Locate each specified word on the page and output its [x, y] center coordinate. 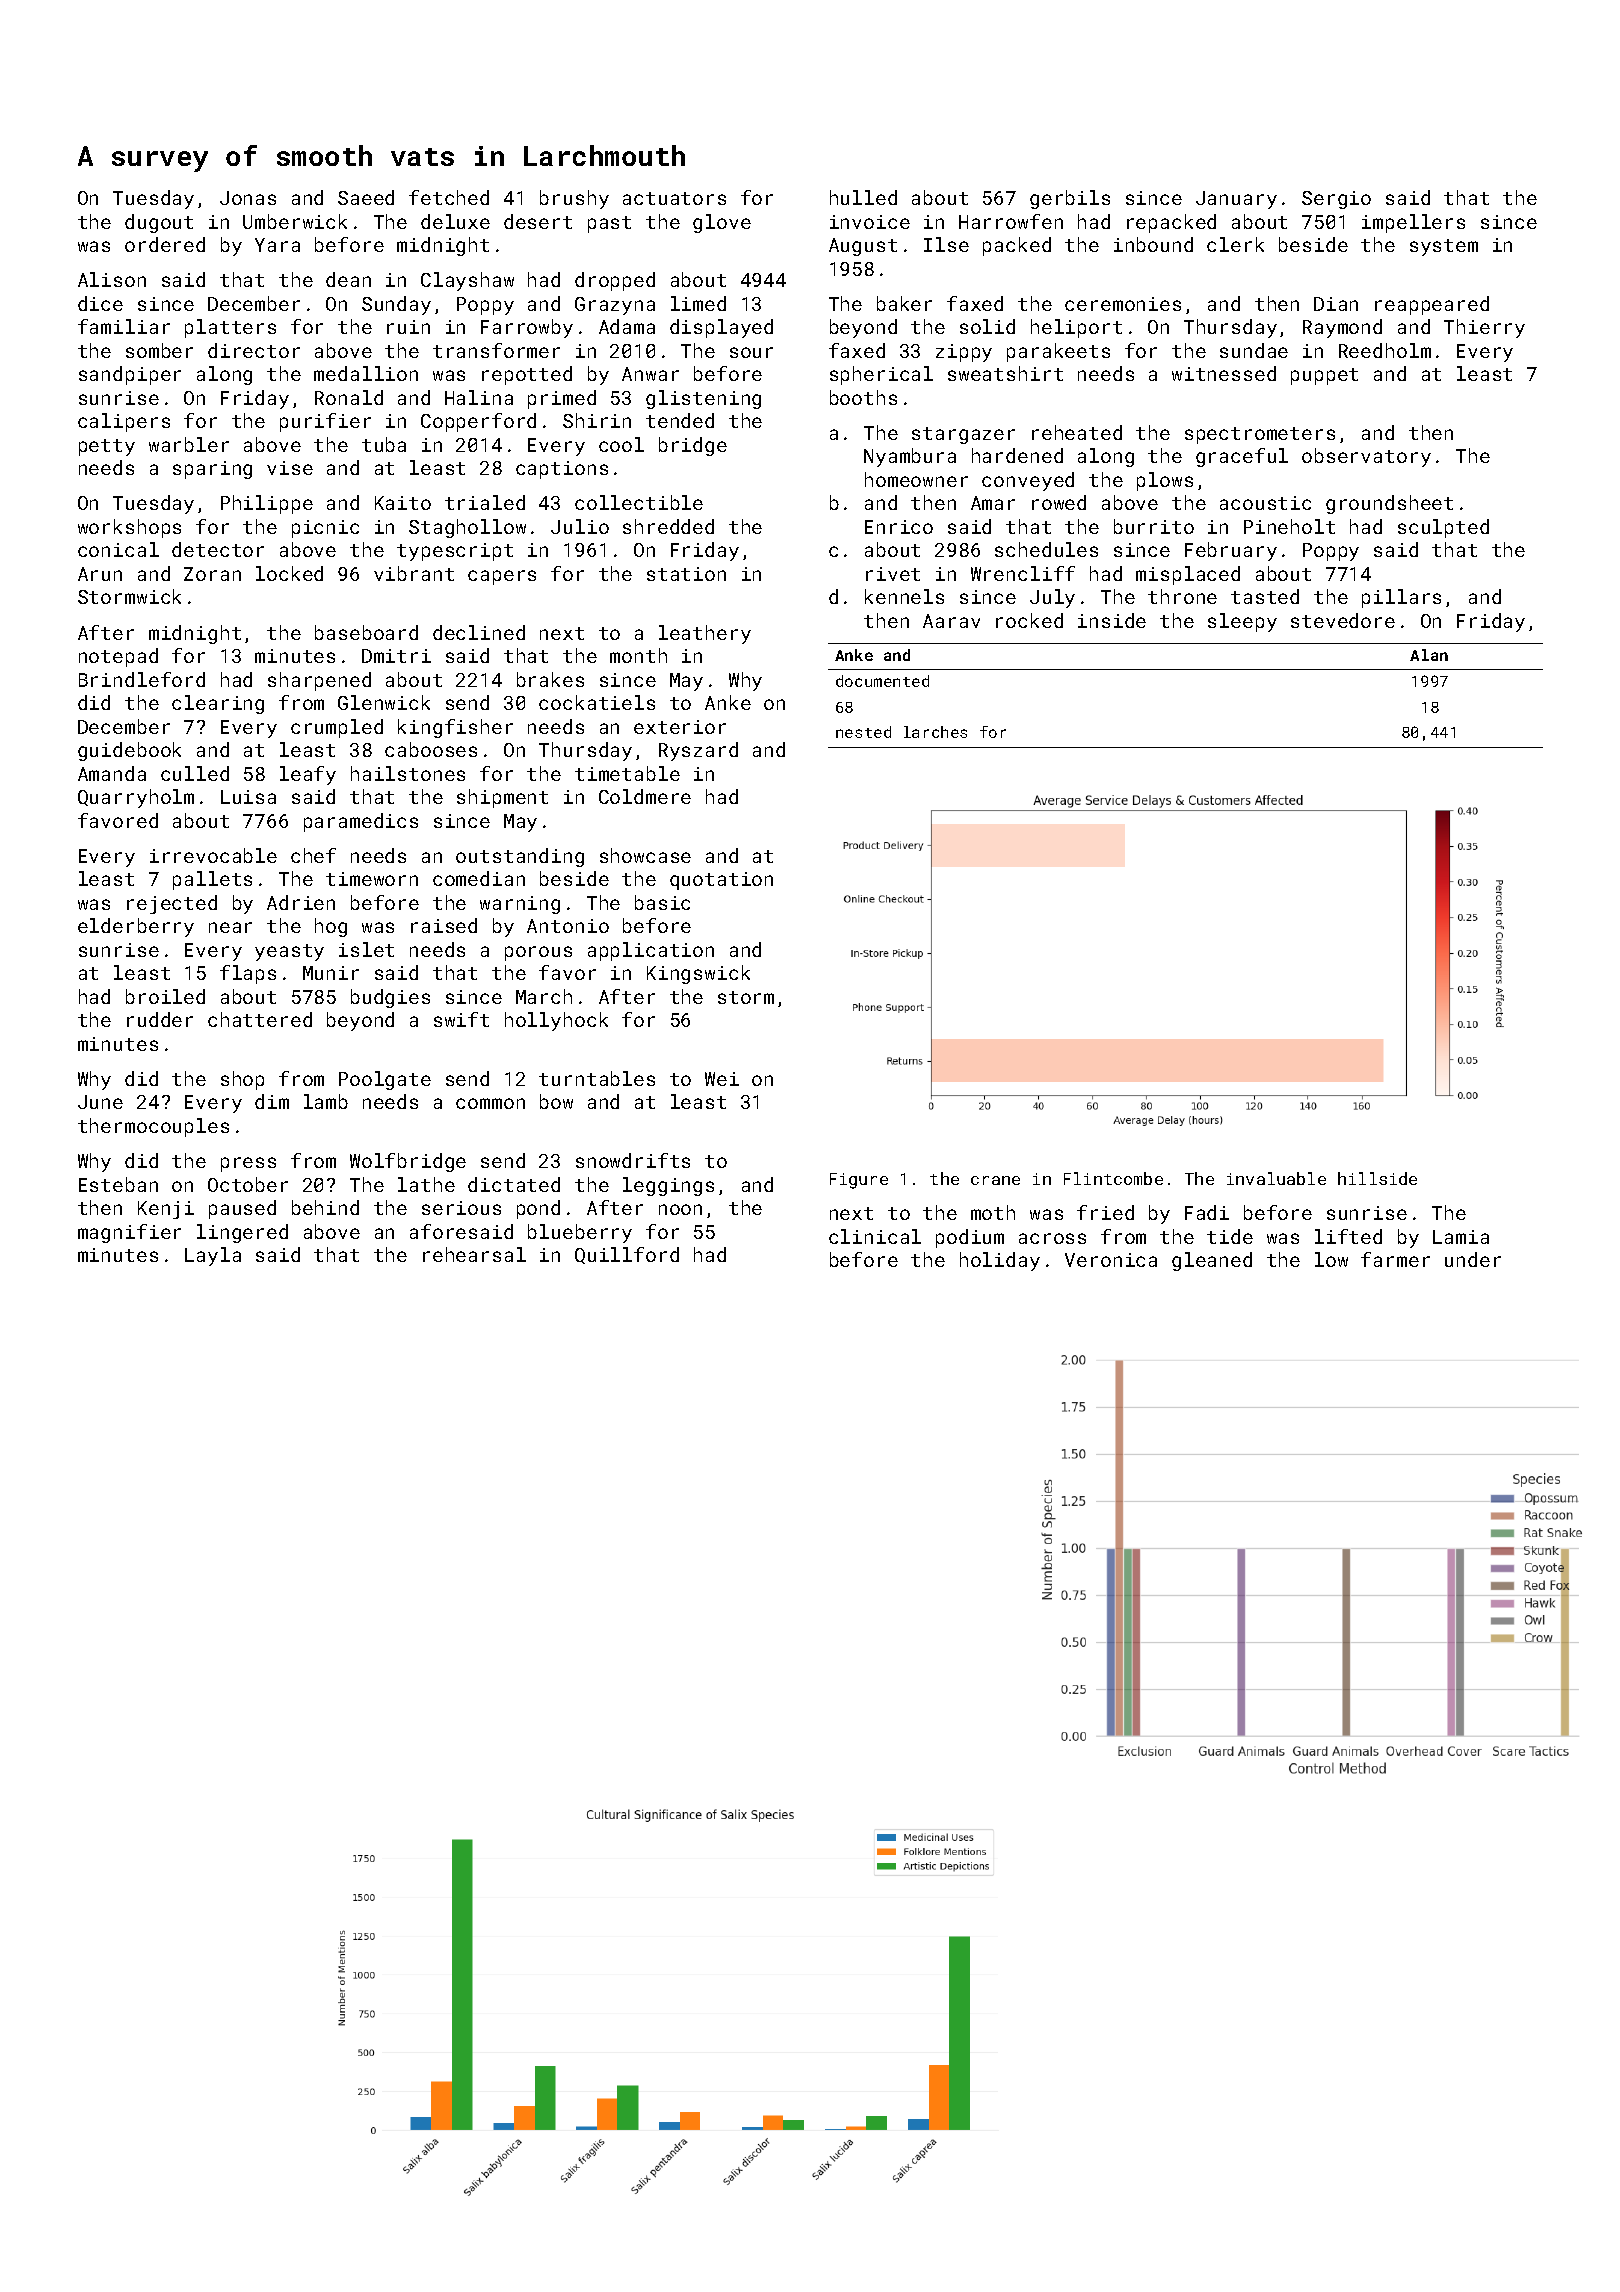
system [1444, 247]
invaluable [1276, 1178]
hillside [1377, 1178]
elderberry [136, 927]
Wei [722, 1079]
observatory [1366, 457]
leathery [705, 634]
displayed [721, 328]
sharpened [319, 681]
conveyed [1028, 481]
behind [325, 1207]
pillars [1401, 598]
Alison [112, 279]
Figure [859, 1181]
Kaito [403, 503]
